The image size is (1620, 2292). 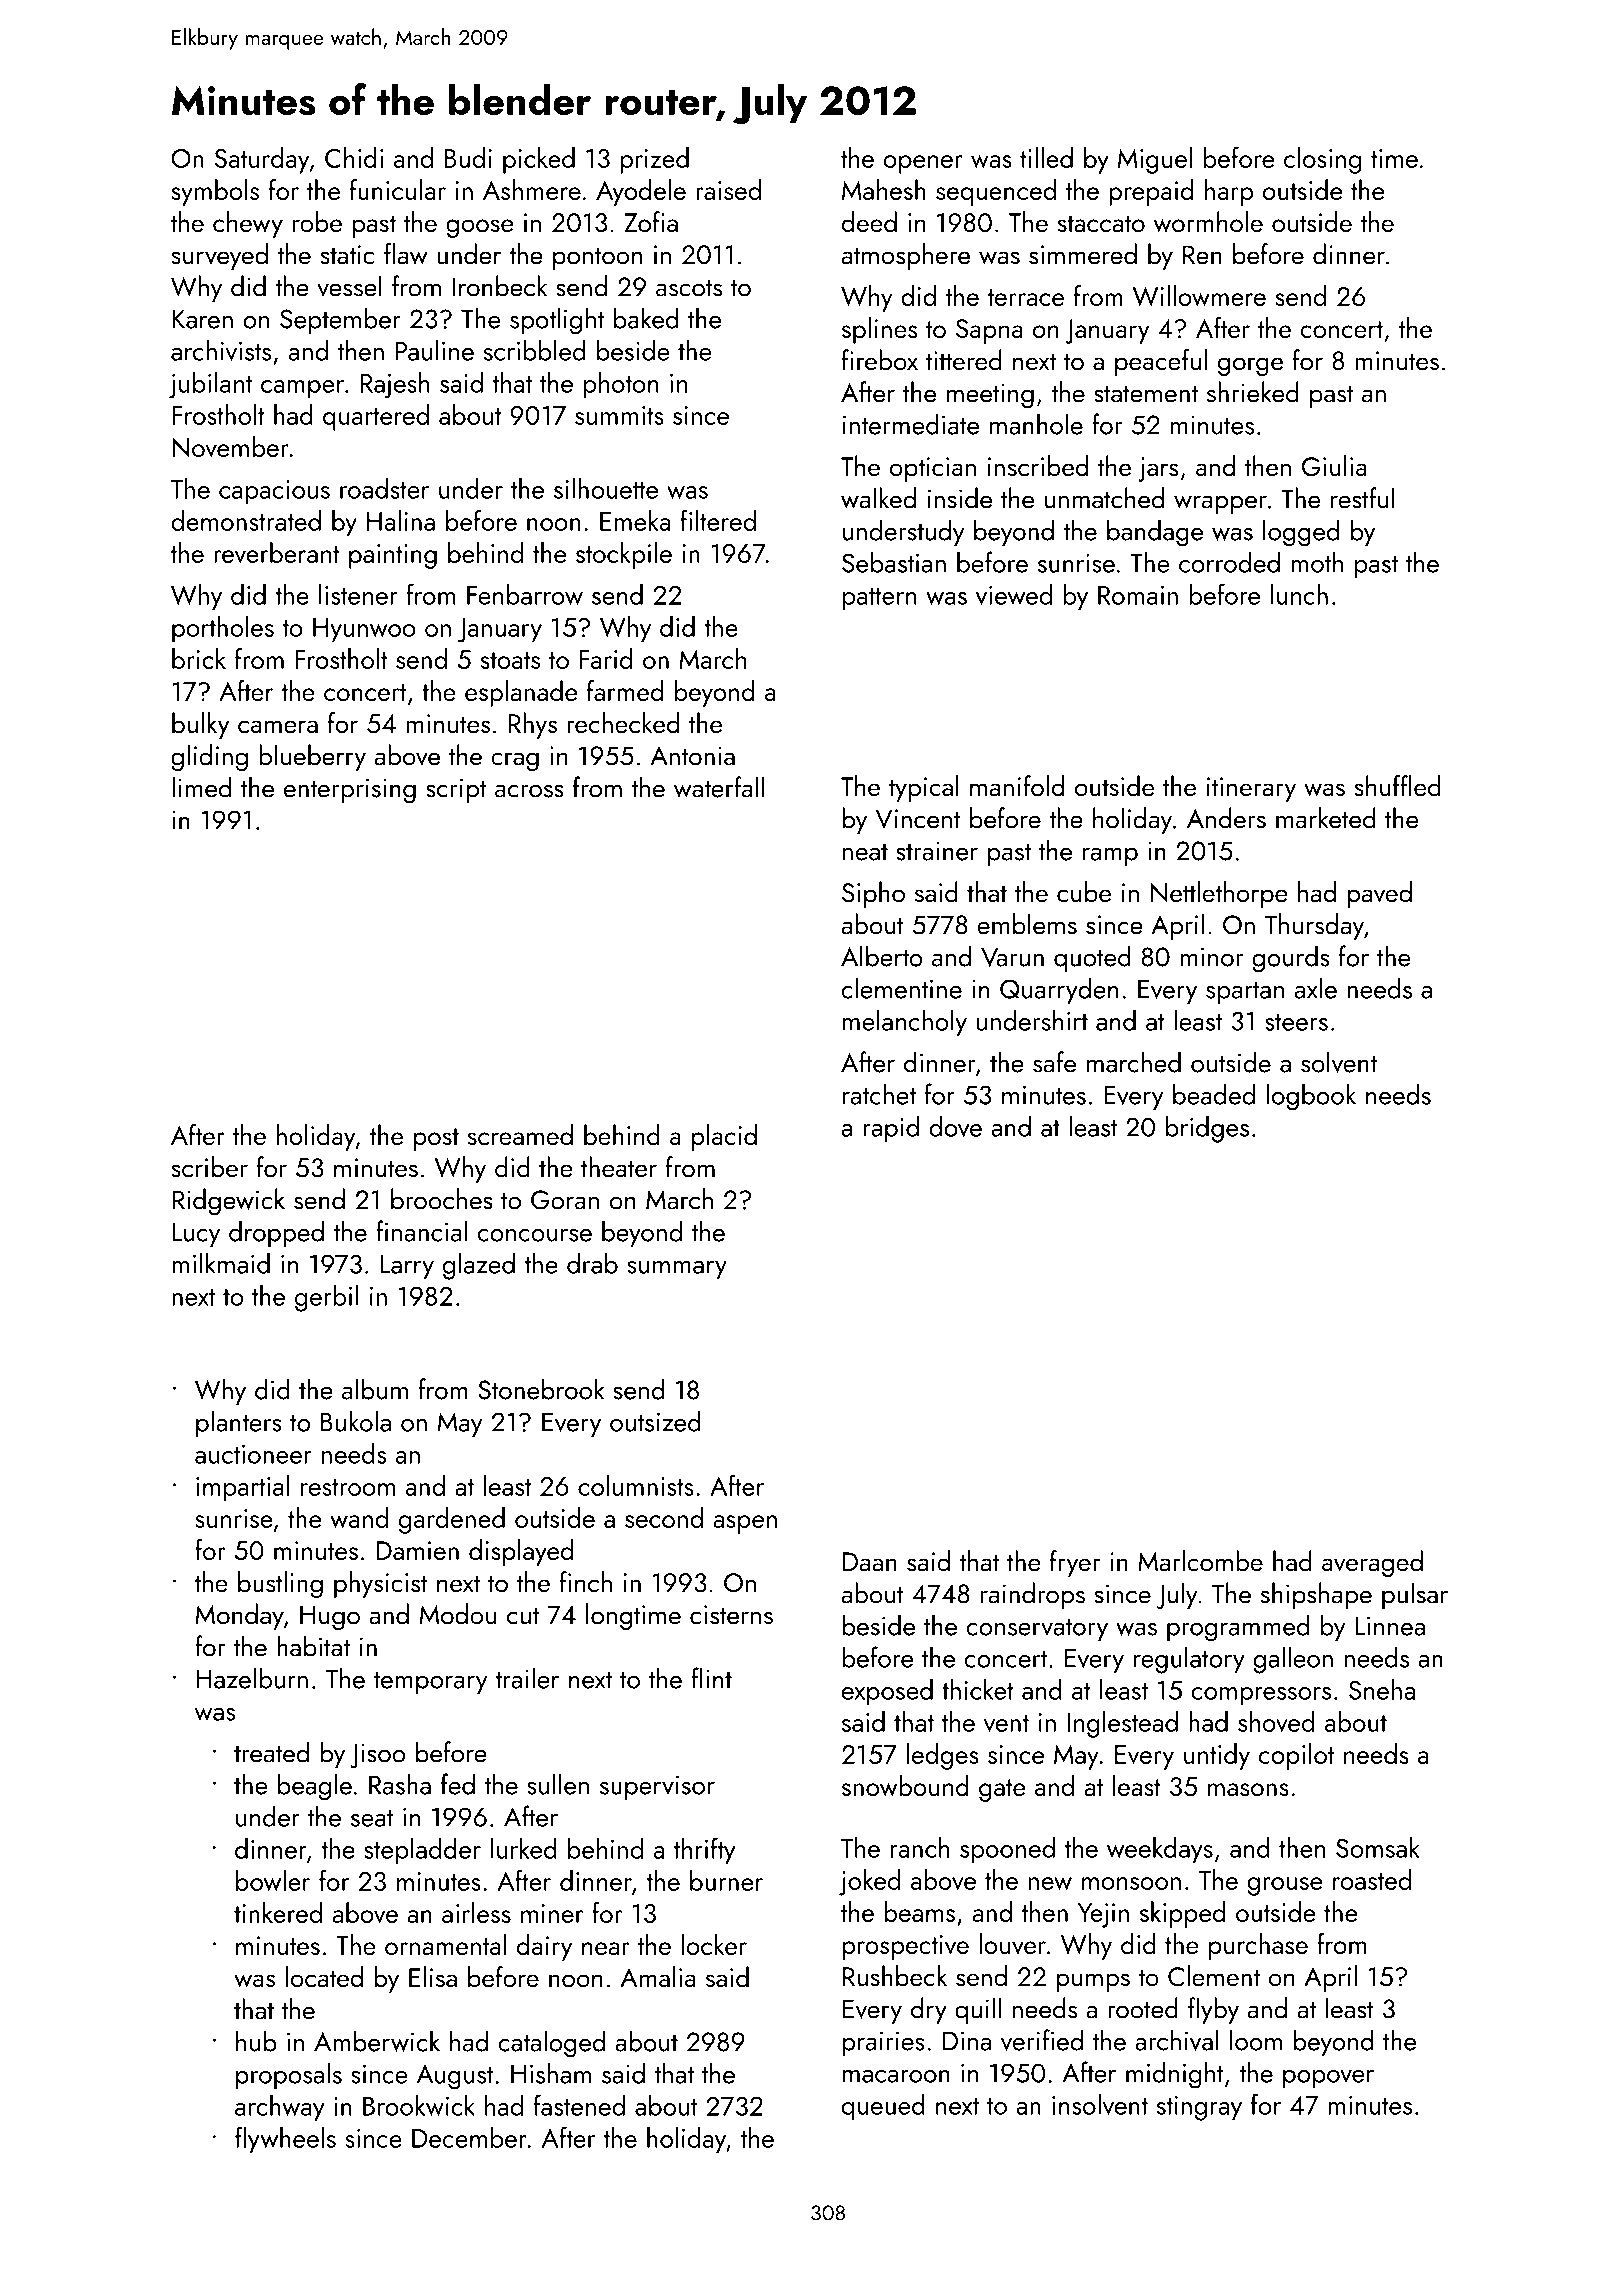 What do you see at coordinates (1328, 2079) in the document?
I see `popover` at bounding box center [1328, 2079].
